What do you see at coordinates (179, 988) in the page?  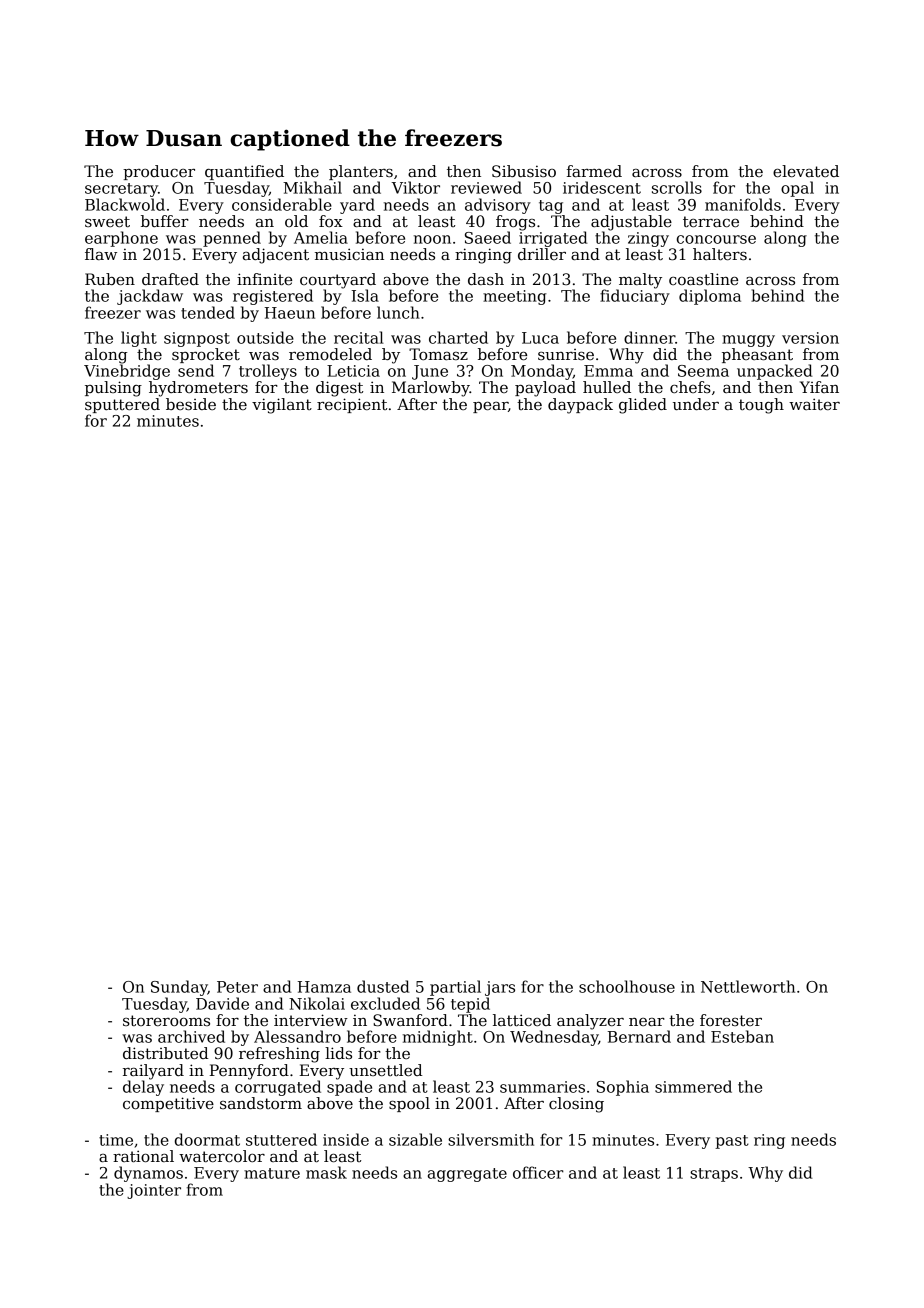 I see `Sunday` at bounding box center [179, 988].
